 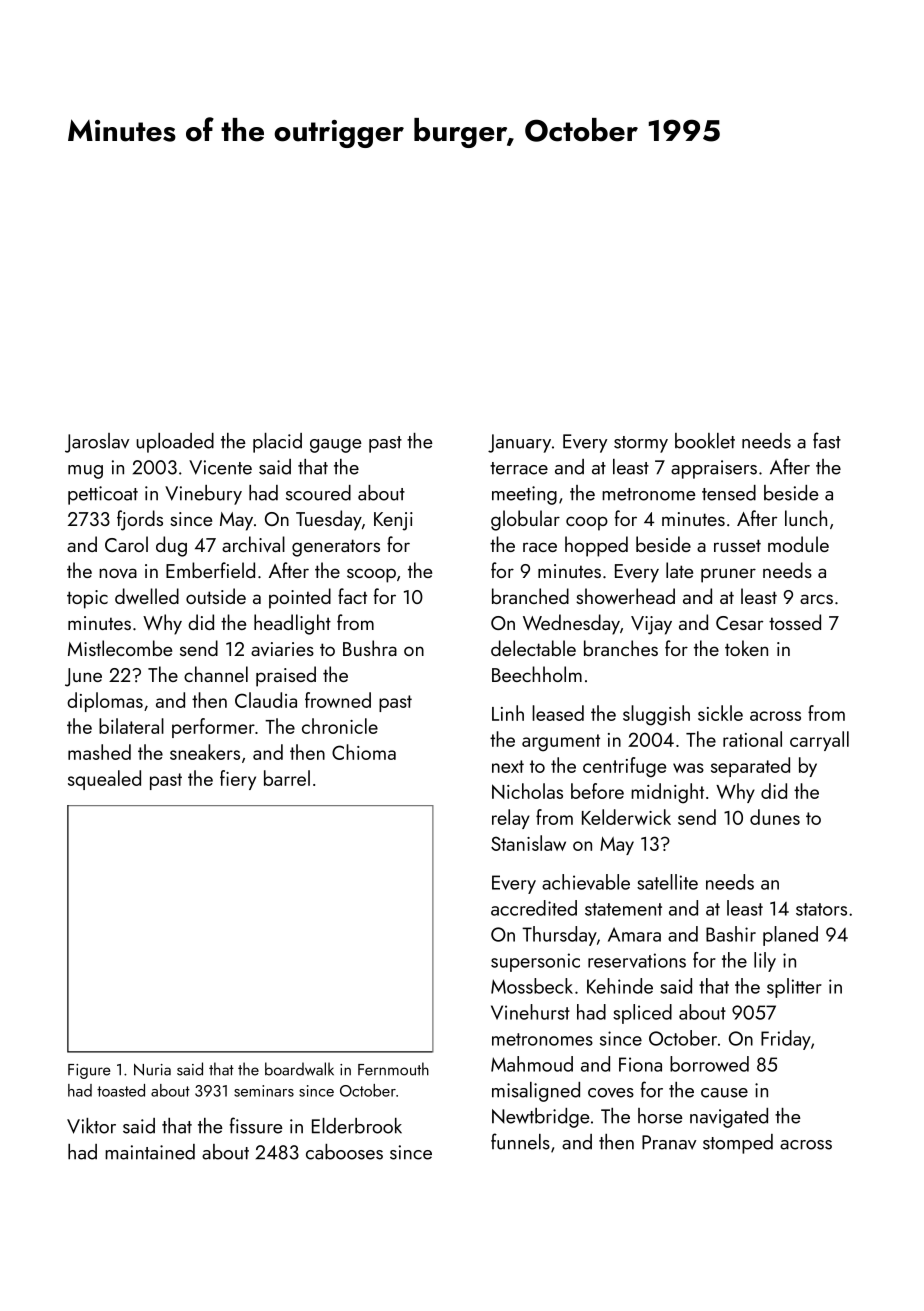 What do you see at coordinates (104, 780) in the image?
I see `squealed` at bounding box center [104, 780].
